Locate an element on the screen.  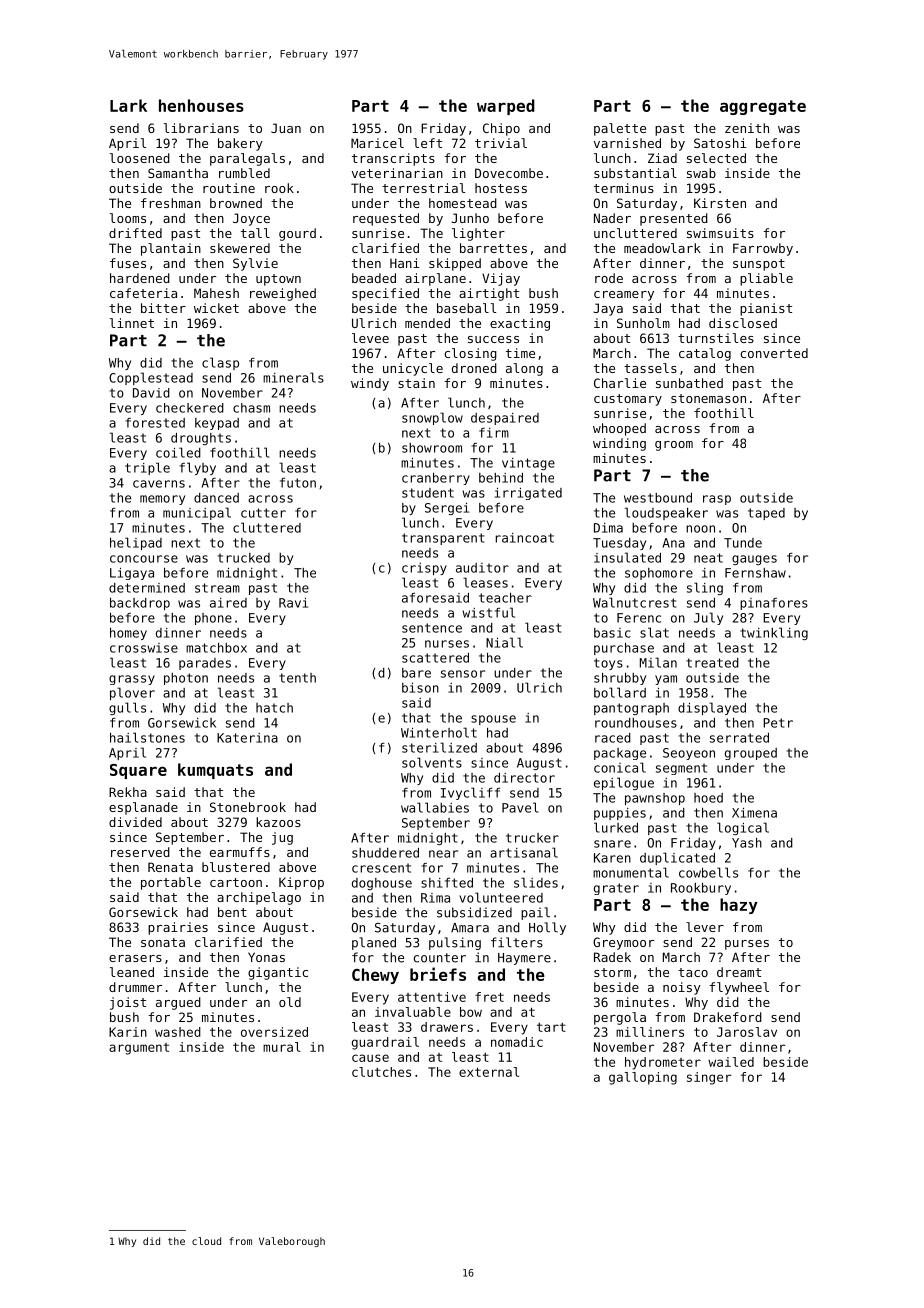
yam is located at coordinates (666, 680).
